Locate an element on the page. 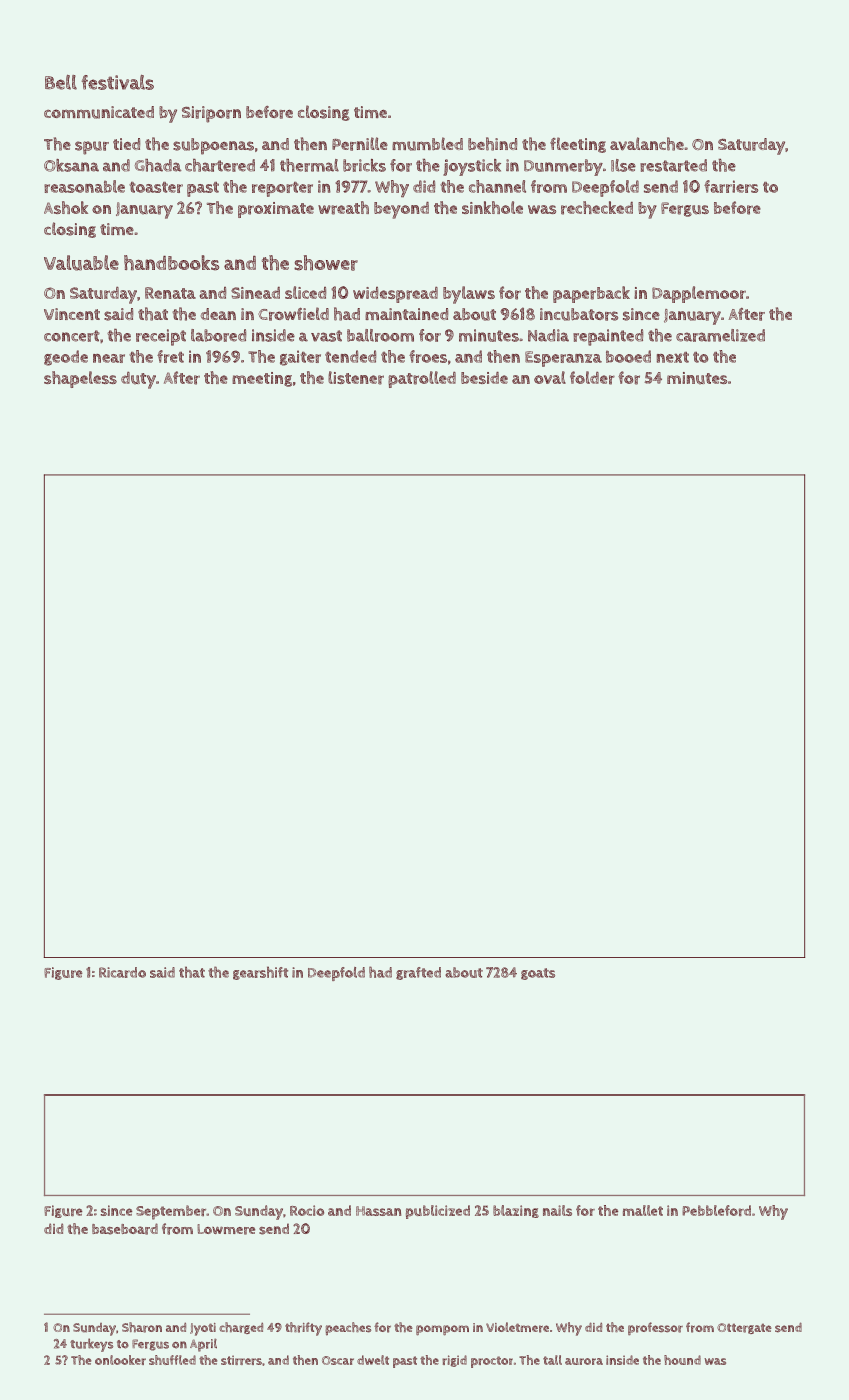  Lowmere is located at coordinates (226, 1229).
